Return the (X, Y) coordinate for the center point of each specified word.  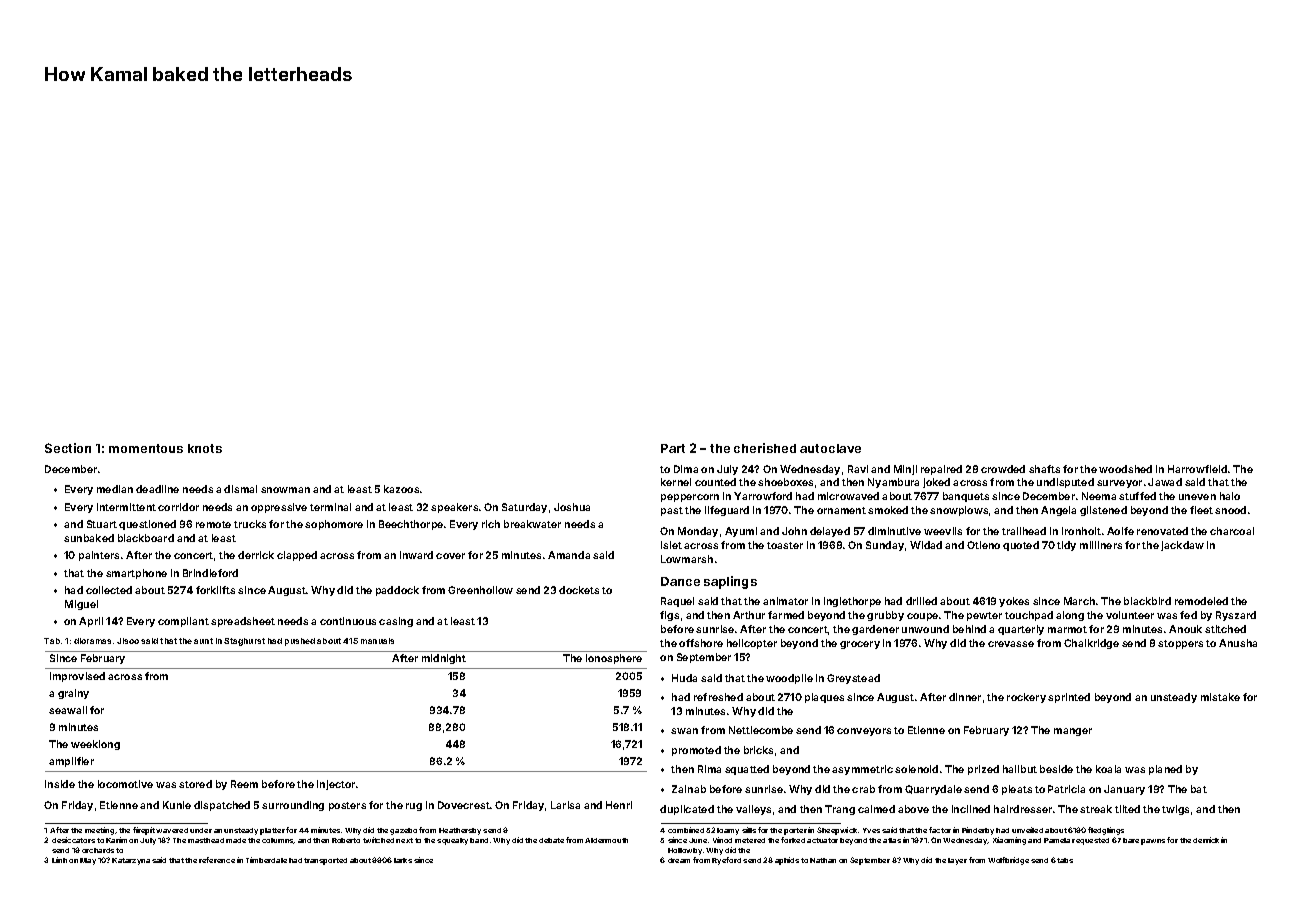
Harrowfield (1197, 469)
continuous (348, 621)
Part (673, 448)
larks (403, 860)
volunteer (1130, 615)
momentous (146, 448)
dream (679, 860)
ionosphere (614, 659)
